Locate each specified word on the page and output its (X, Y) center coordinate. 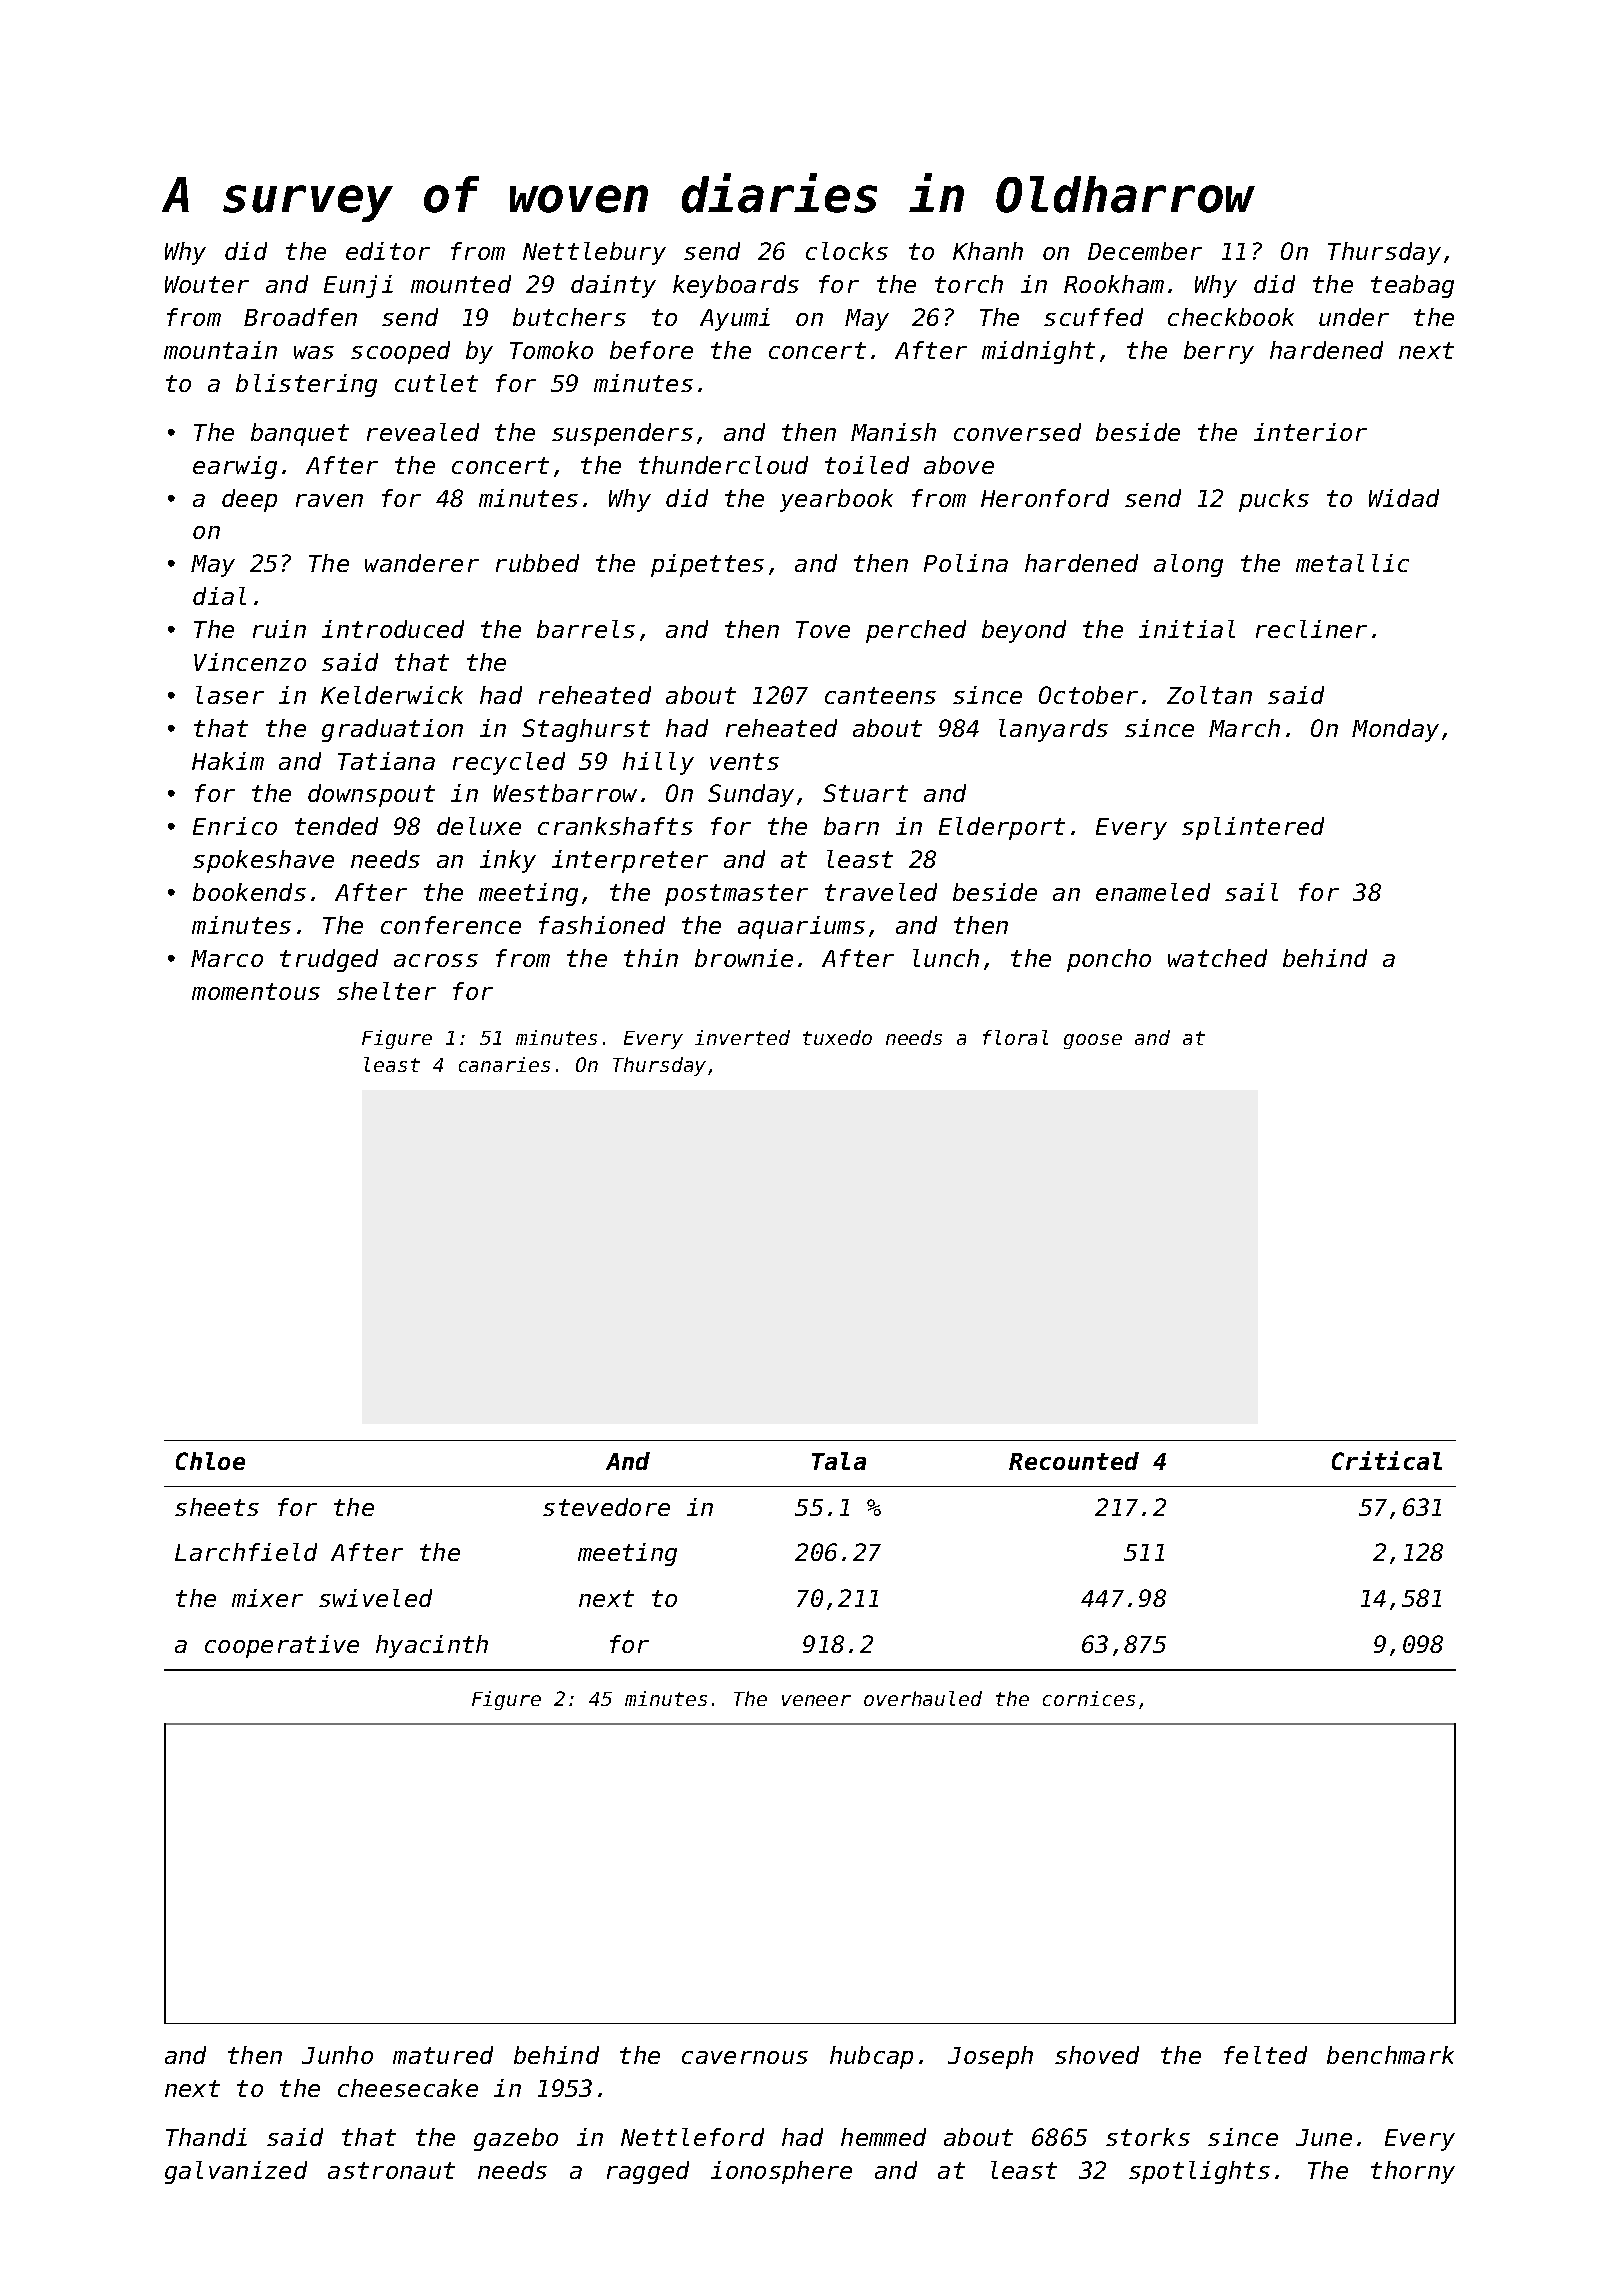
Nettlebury (594, 253)
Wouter (207, 284)
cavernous (745, 2057)
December (1145, 251)
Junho (337, 2055)
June (1324, 2137)
